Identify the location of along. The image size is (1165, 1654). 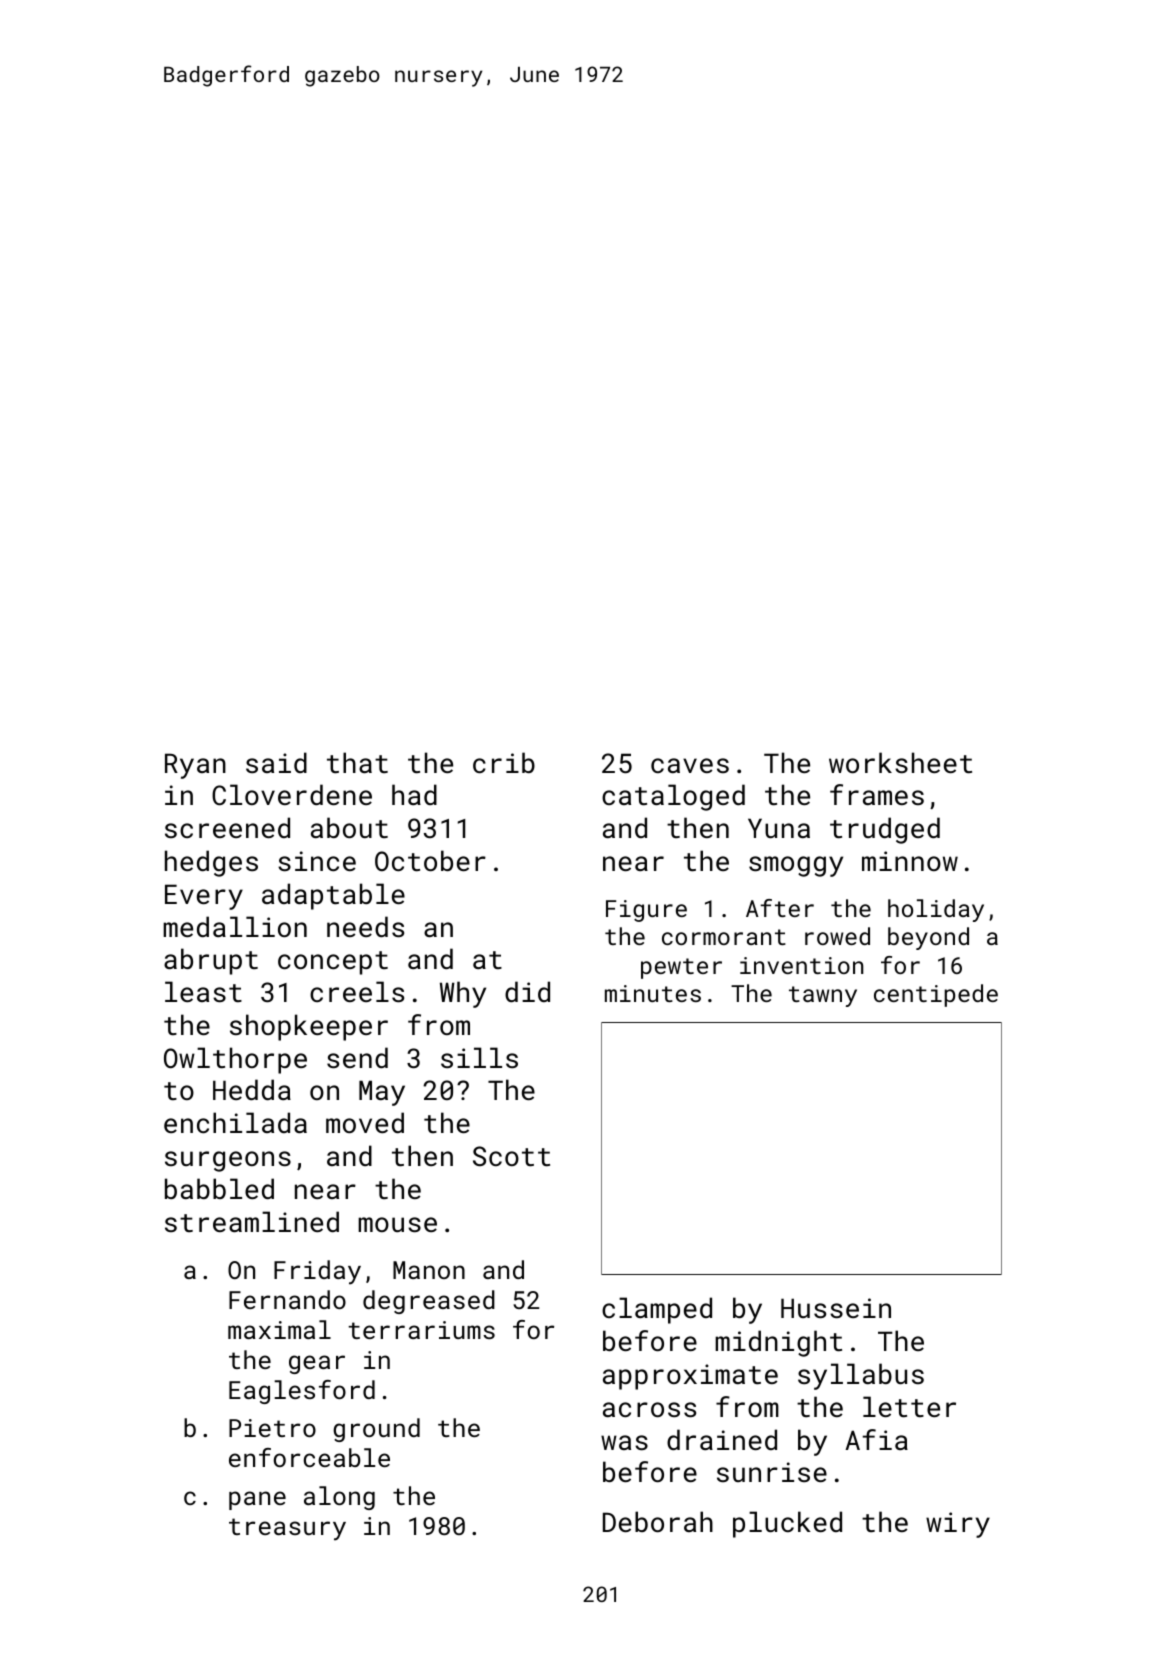
(339, 1498).
